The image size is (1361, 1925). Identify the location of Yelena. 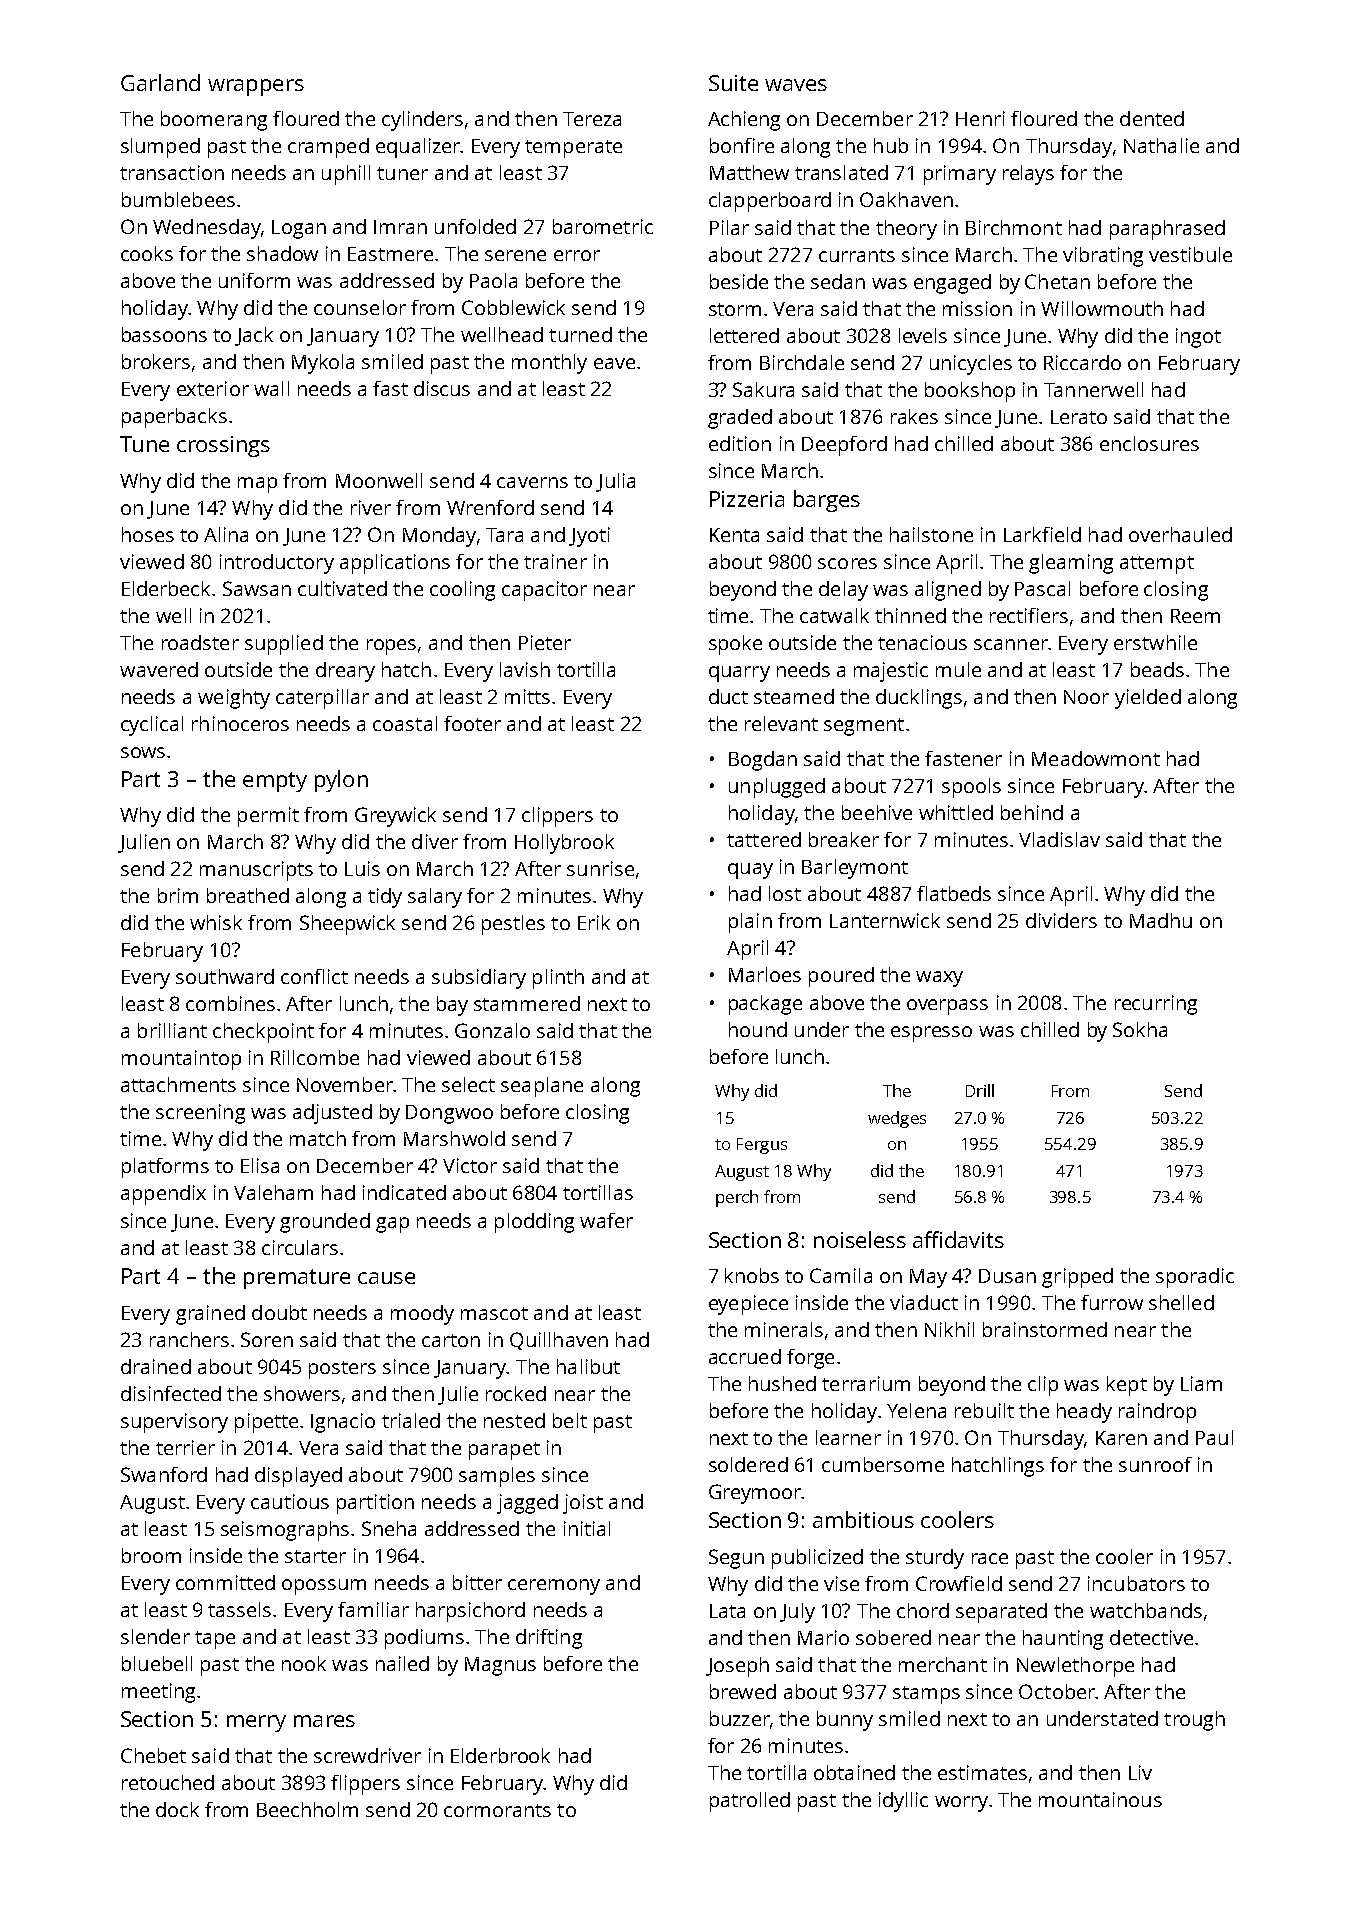
(916, 1410).
